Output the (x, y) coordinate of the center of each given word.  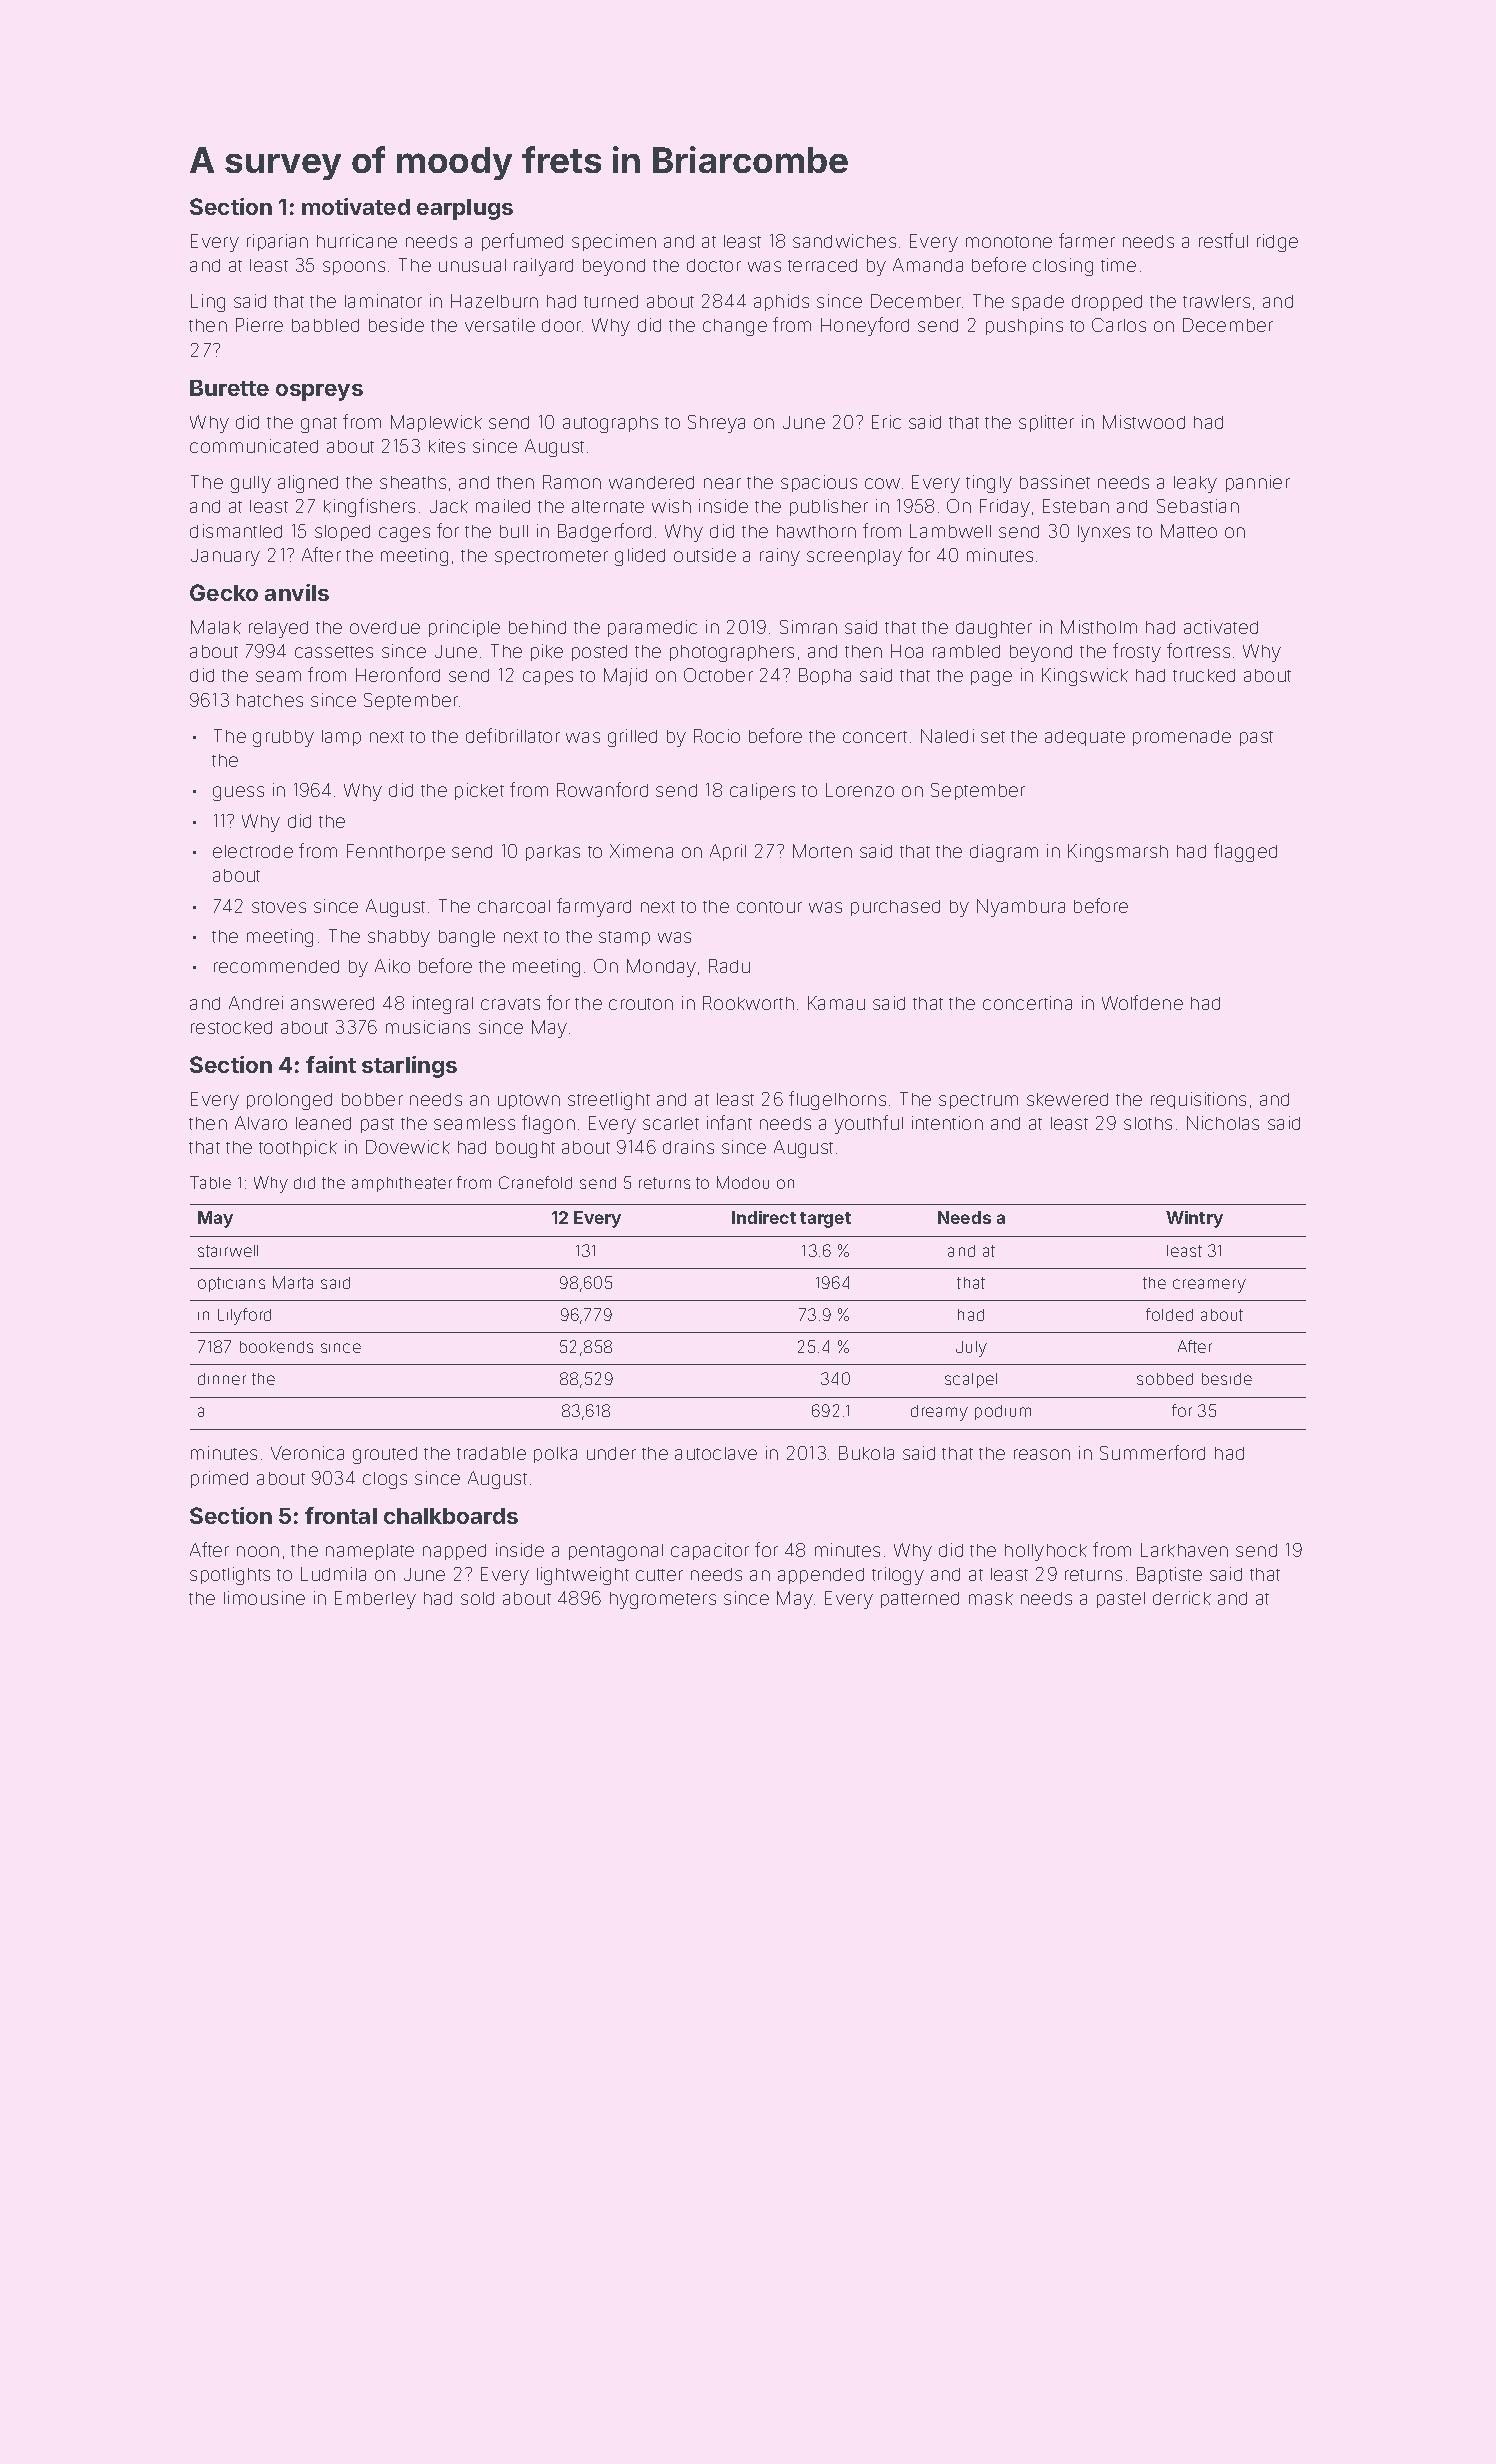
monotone (1009, 242)
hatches (270, 700)
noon (258, 1551)
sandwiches (844, 241)
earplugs (465, 209)
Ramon (572, 482)
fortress (1198, 650)
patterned (920, 1600)
